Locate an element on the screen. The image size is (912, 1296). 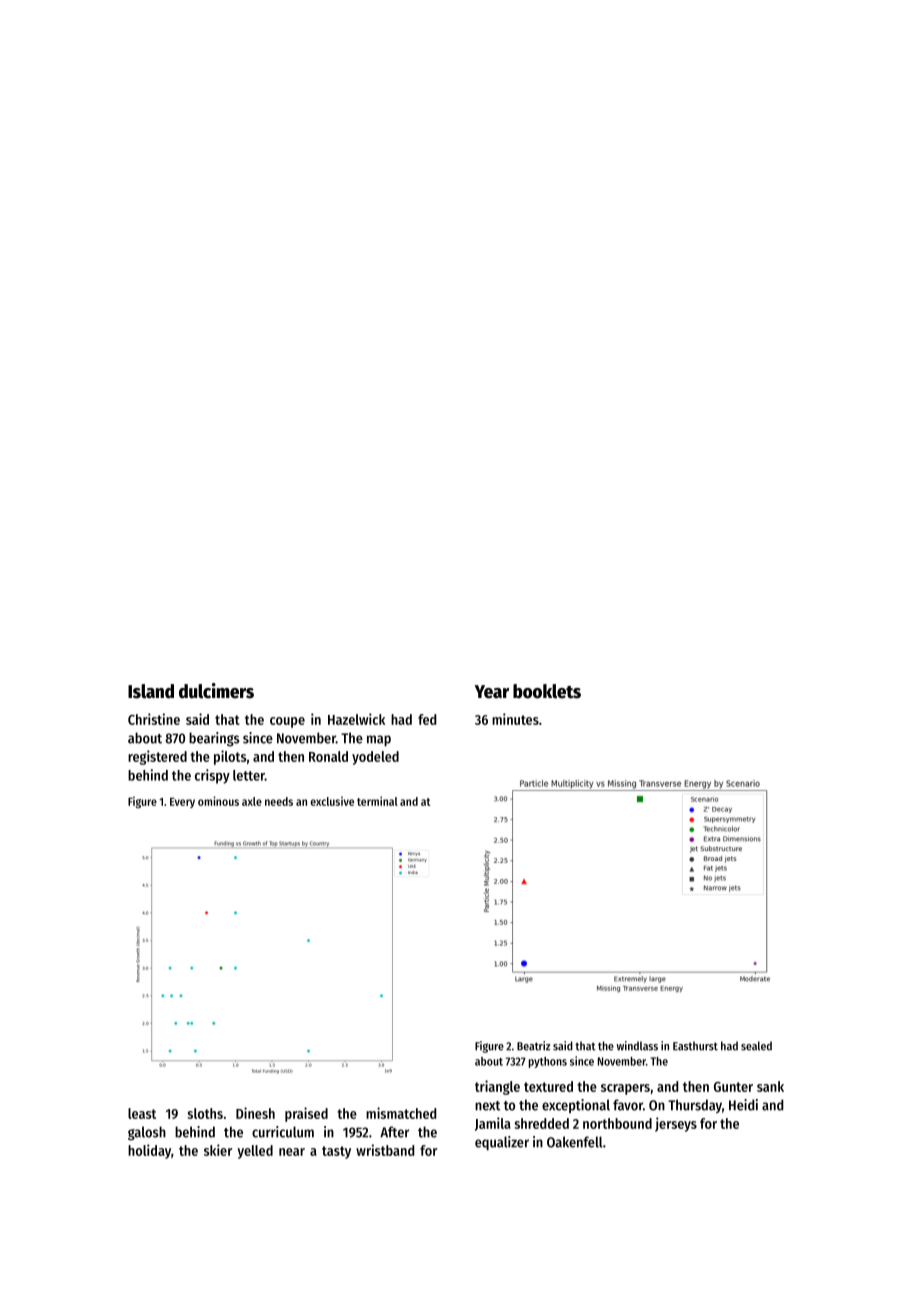
windlass is located at coordinates (637, 1046).
